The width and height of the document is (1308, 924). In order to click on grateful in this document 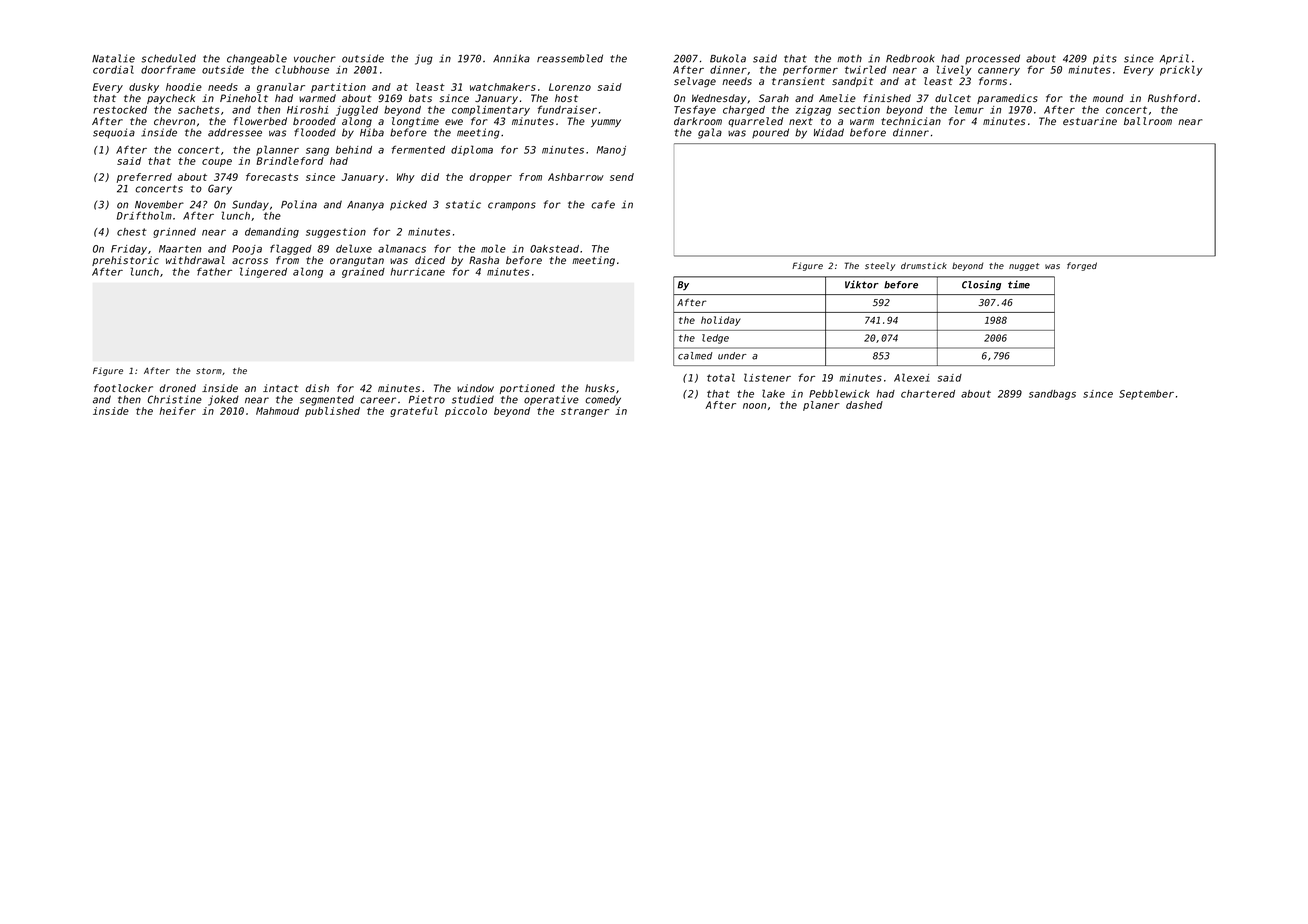, I will do `click(414, 412)`.
